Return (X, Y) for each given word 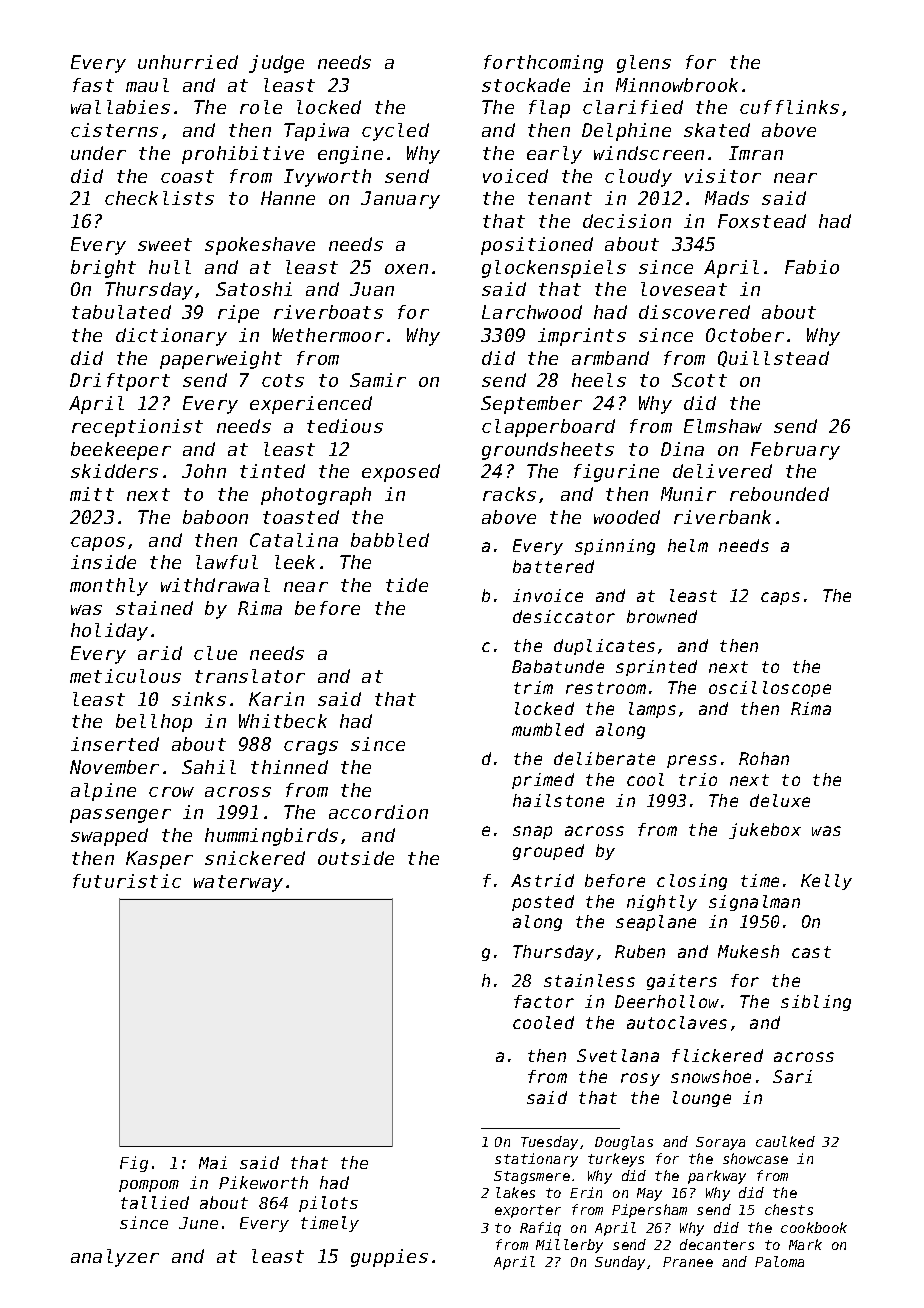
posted (543, 903)
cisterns (114, 130)
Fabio (812, 267)
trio (698, 779)
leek (295, 562)
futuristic (127, 881)
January (400, 200)
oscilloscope (770, 689)
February (795, 451)
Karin (276, 699)
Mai (213, 1162)
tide (407, 585)
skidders (114, 471)
